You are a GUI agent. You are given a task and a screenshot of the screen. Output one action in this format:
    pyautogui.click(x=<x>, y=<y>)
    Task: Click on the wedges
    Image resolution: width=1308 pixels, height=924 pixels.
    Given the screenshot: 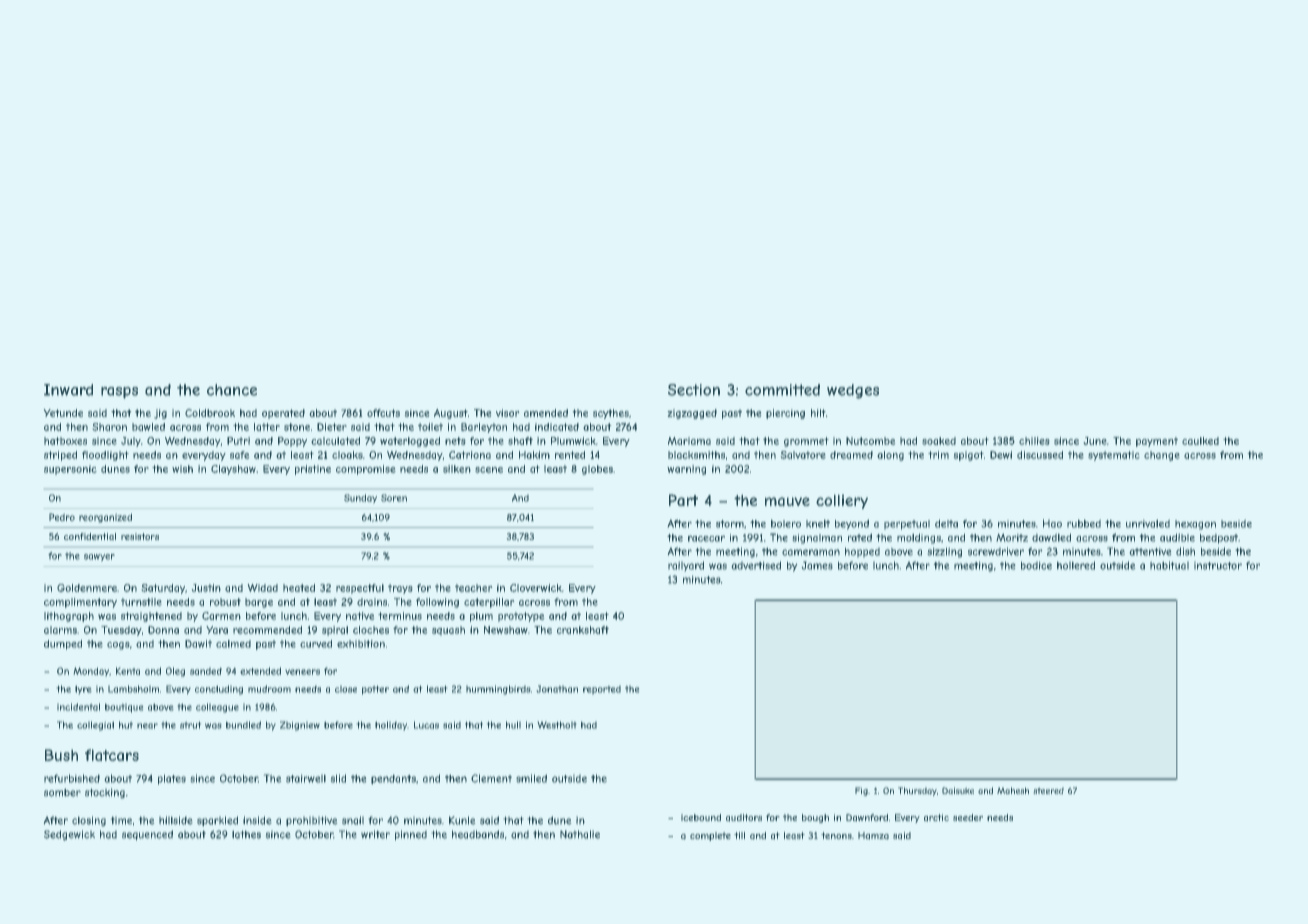 What is the action you would take?
    pyautogui.click(x=853, y=391)
